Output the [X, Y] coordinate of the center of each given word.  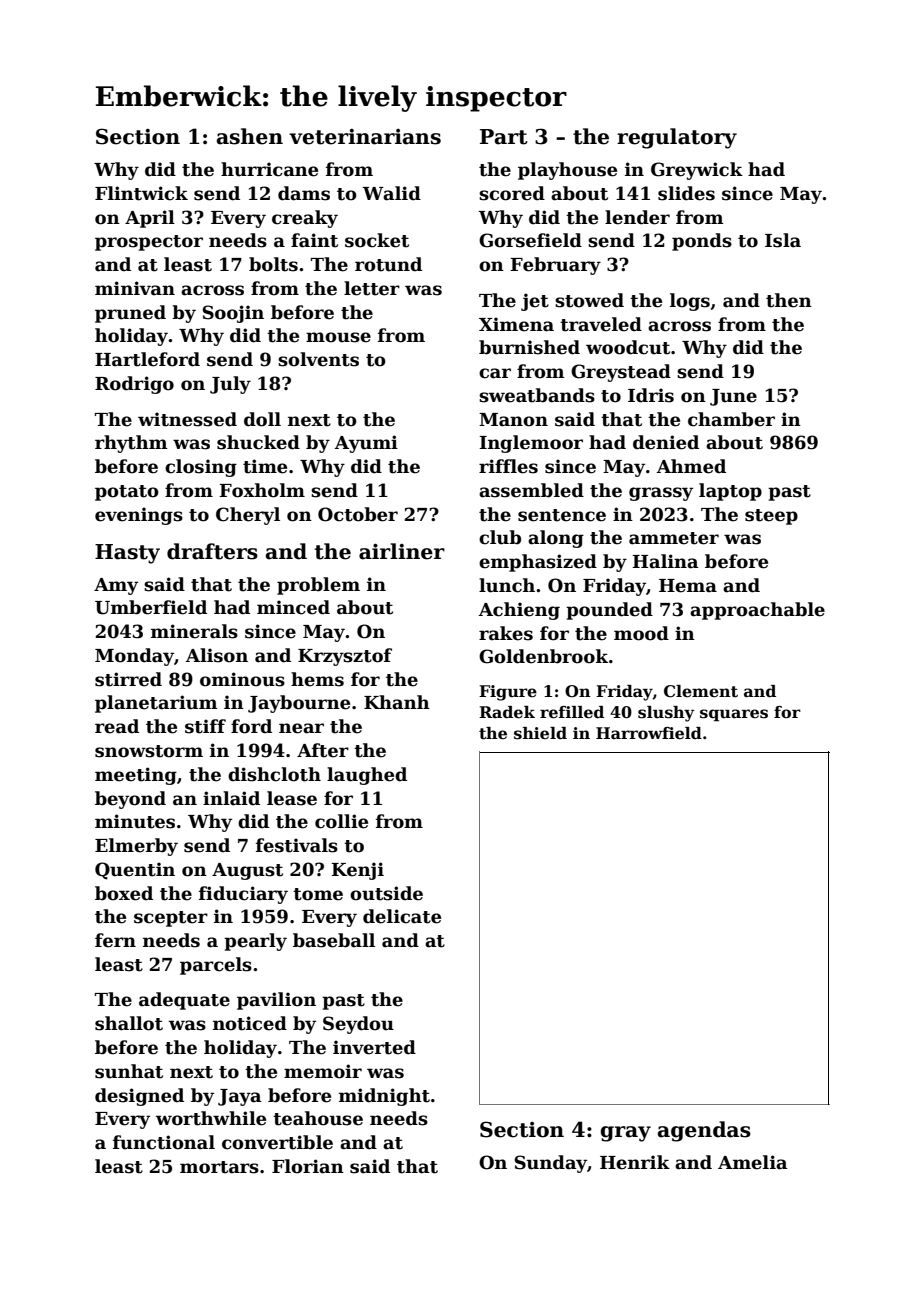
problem [318, 586]
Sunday [551, 1164]
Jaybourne [299, 704]
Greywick [697, 171]
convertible [277, 1142]
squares [734, 715]
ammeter [674, 538]
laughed [367, 776]
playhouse [567, 171]
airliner [402, 551]
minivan [135, 288]
